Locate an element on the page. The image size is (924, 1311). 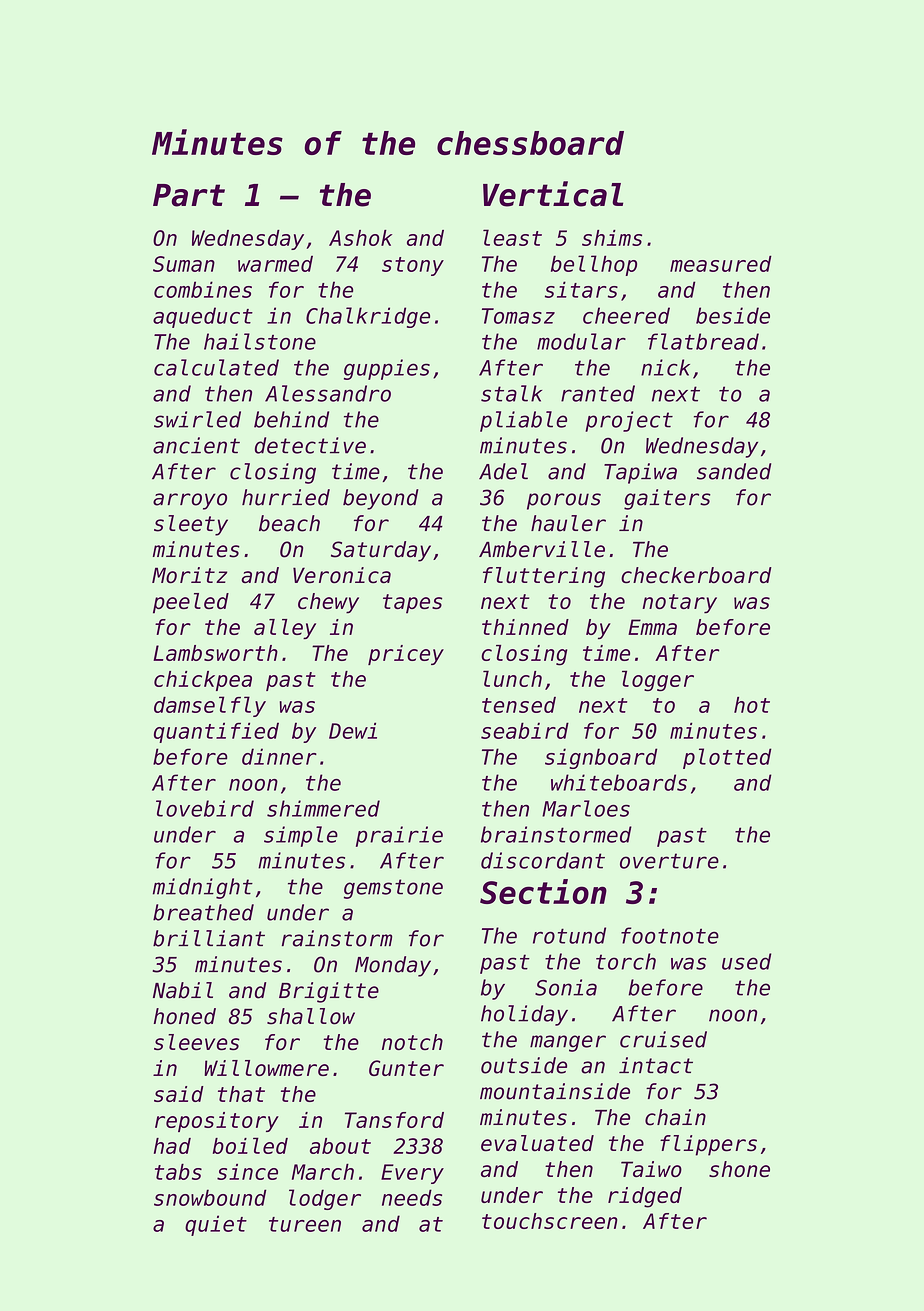
torch is located at coordinates (626, 961).
